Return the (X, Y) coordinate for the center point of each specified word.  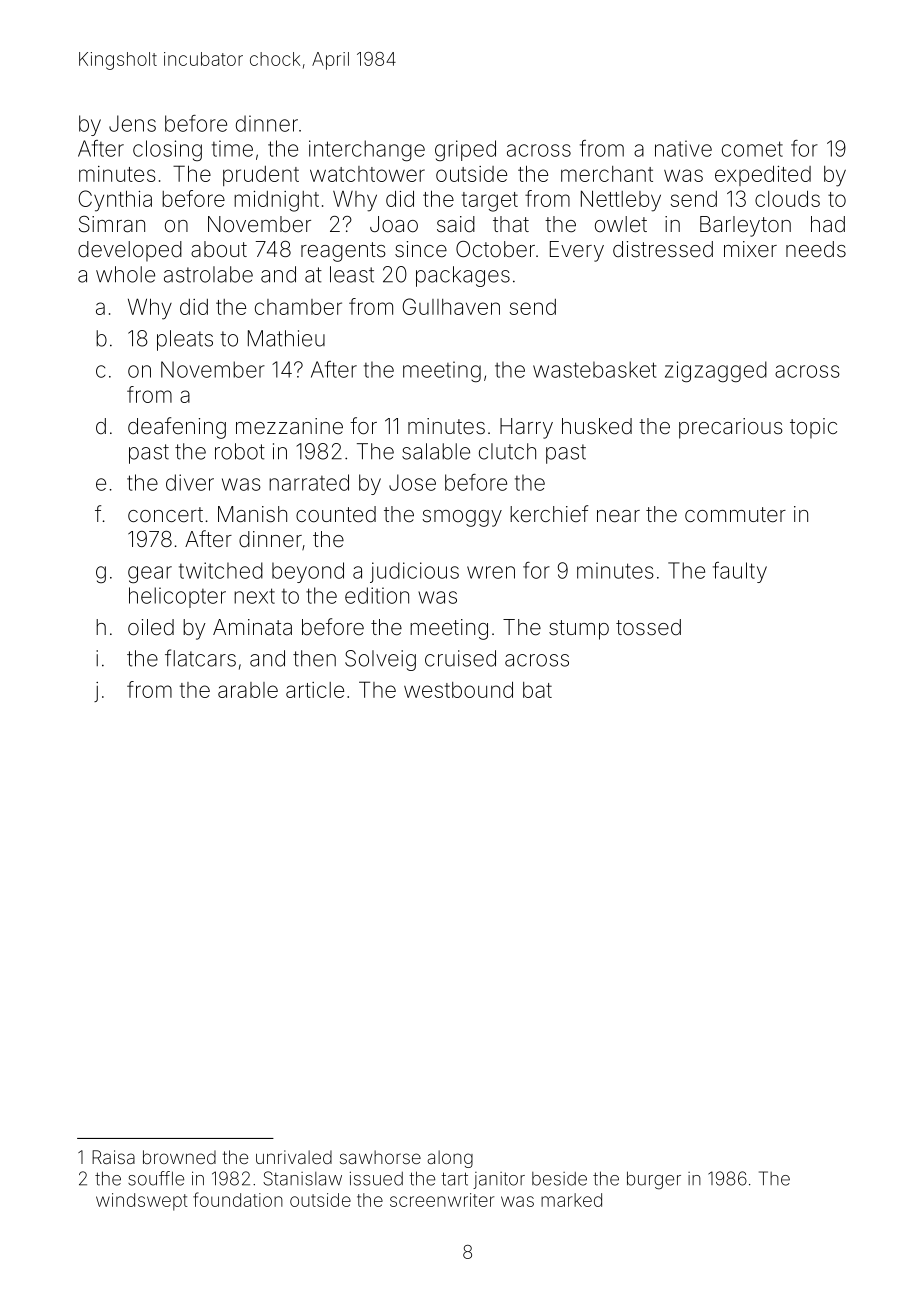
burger (654, 1180)
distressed (663, 249)
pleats (185, 340)
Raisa (113, 1157)
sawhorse (380, 1157)
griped (465, 150)
